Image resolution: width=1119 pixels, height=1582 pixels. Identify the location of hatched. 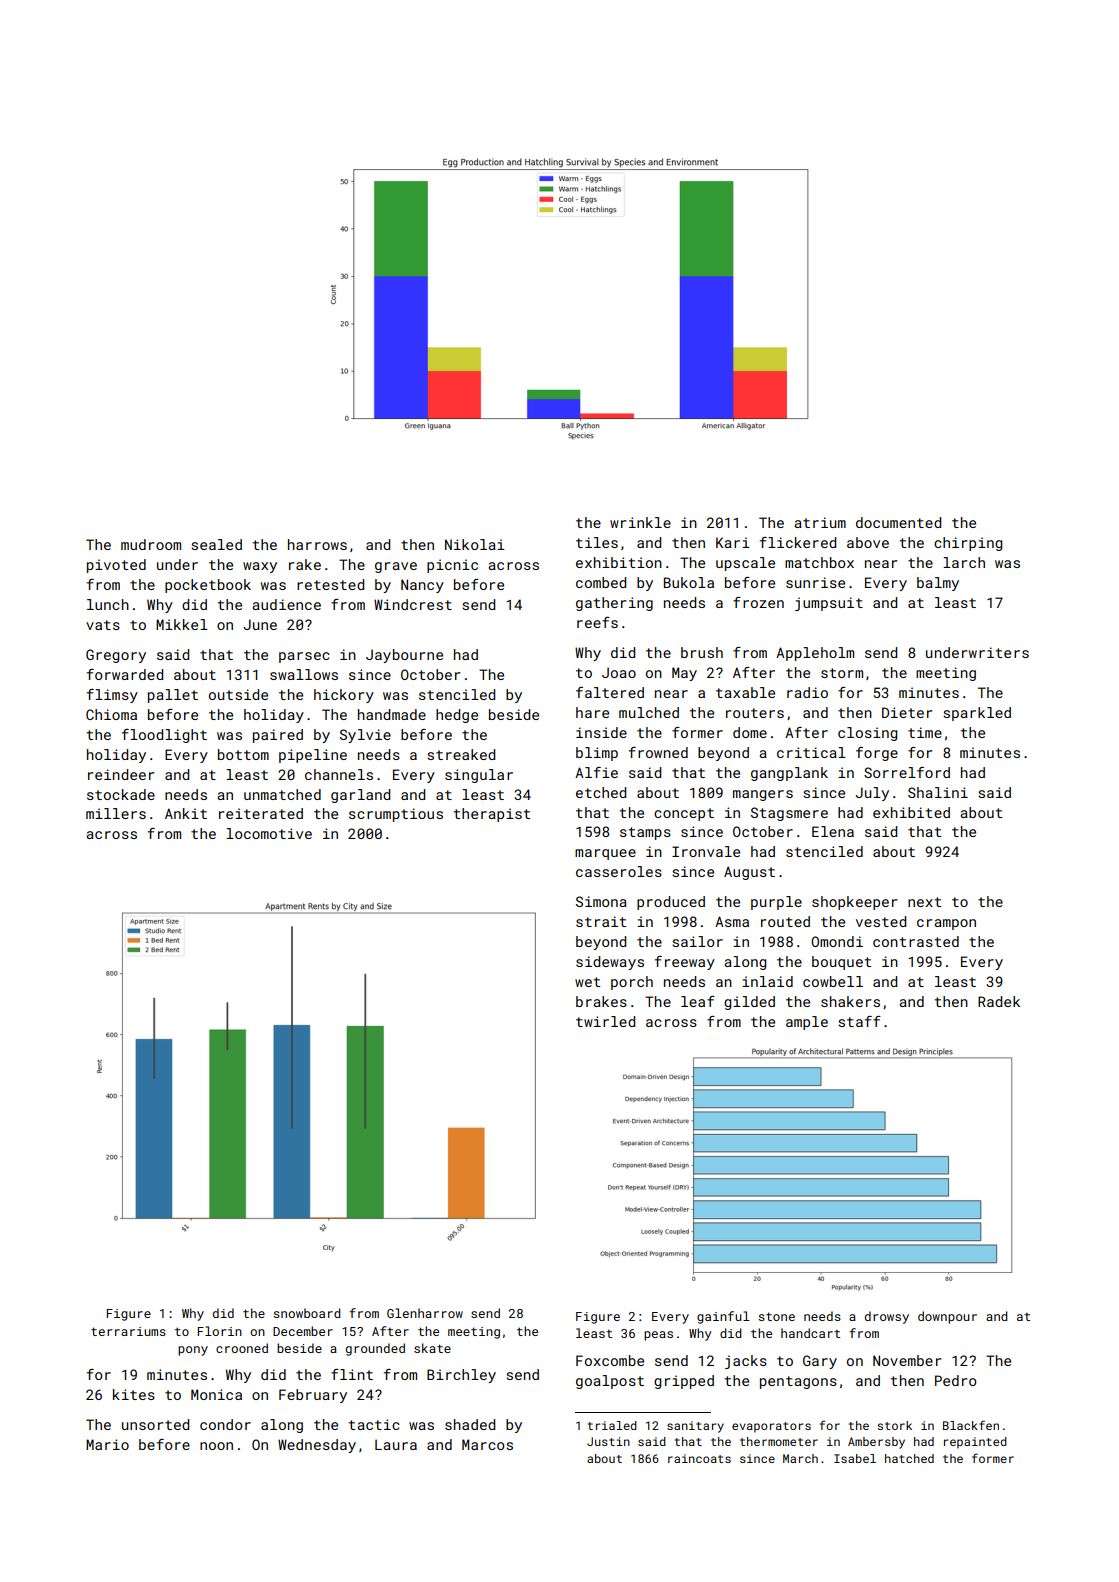
(909, 1458).
